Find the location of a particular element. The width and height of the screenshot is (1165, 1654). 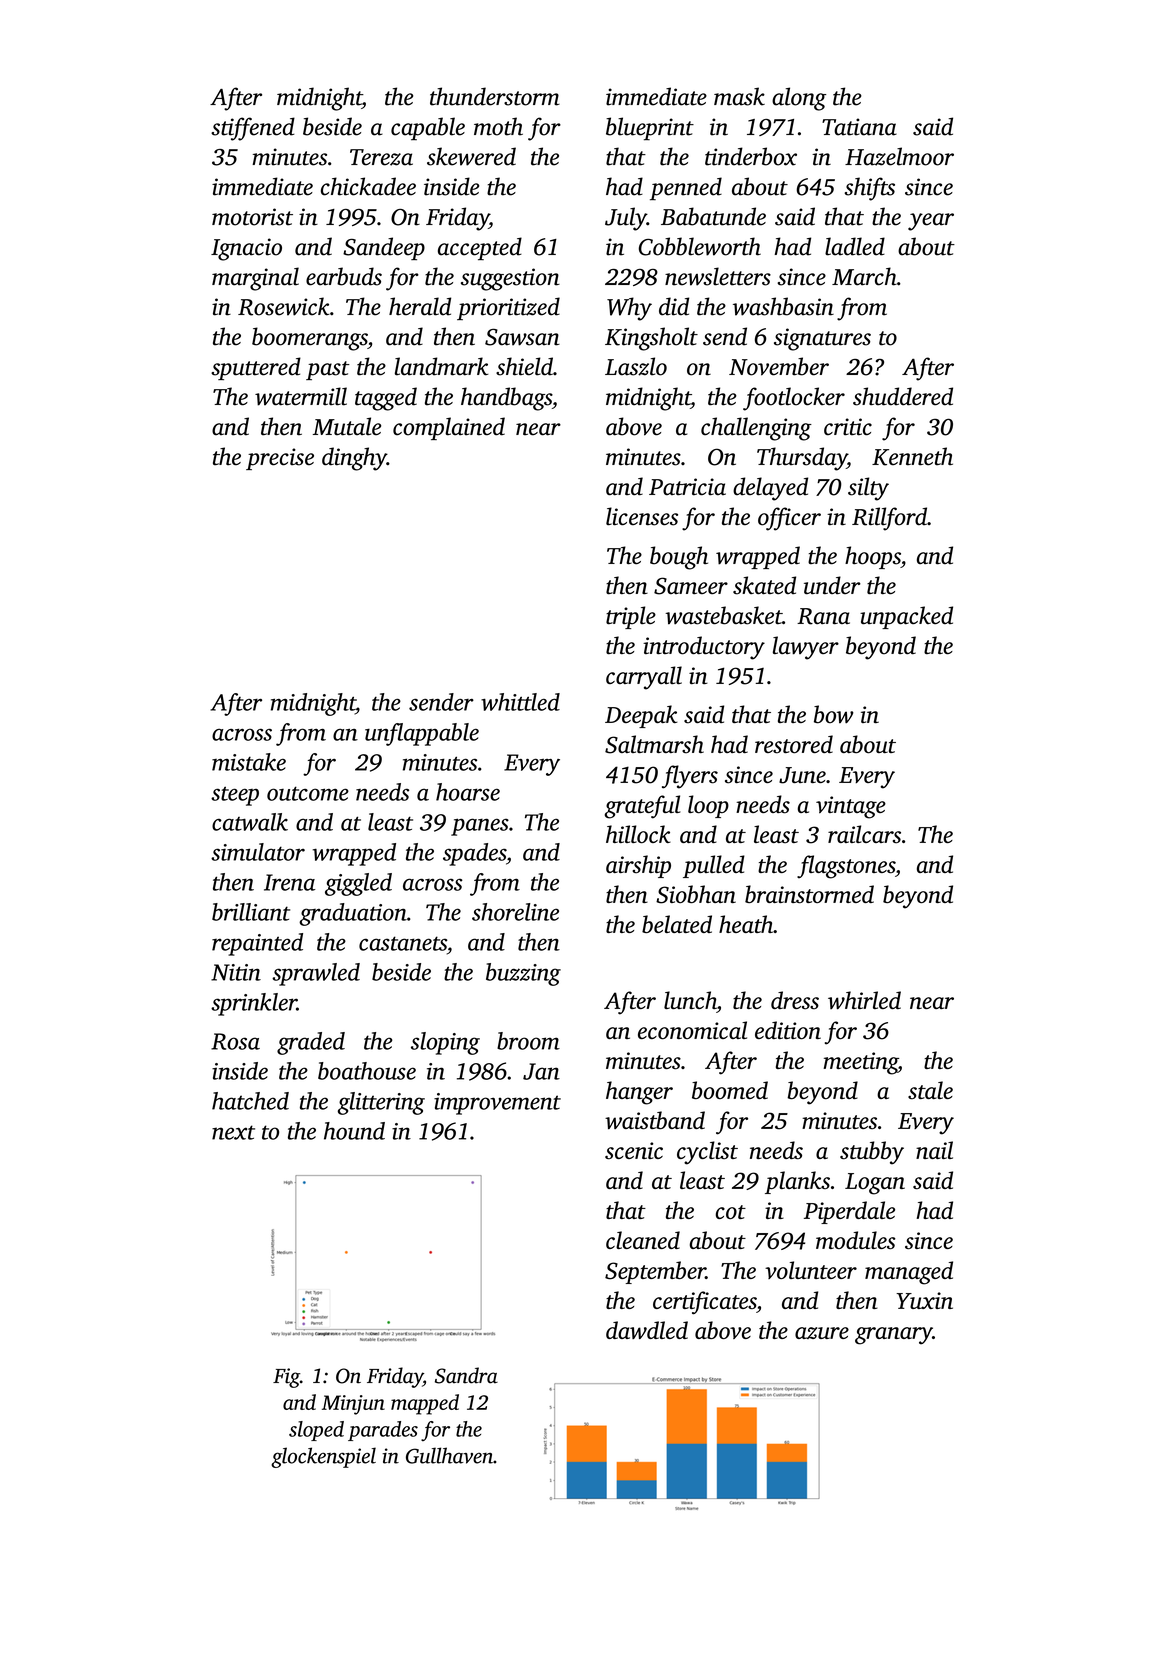

steep is located at coordinates (235, 796).
